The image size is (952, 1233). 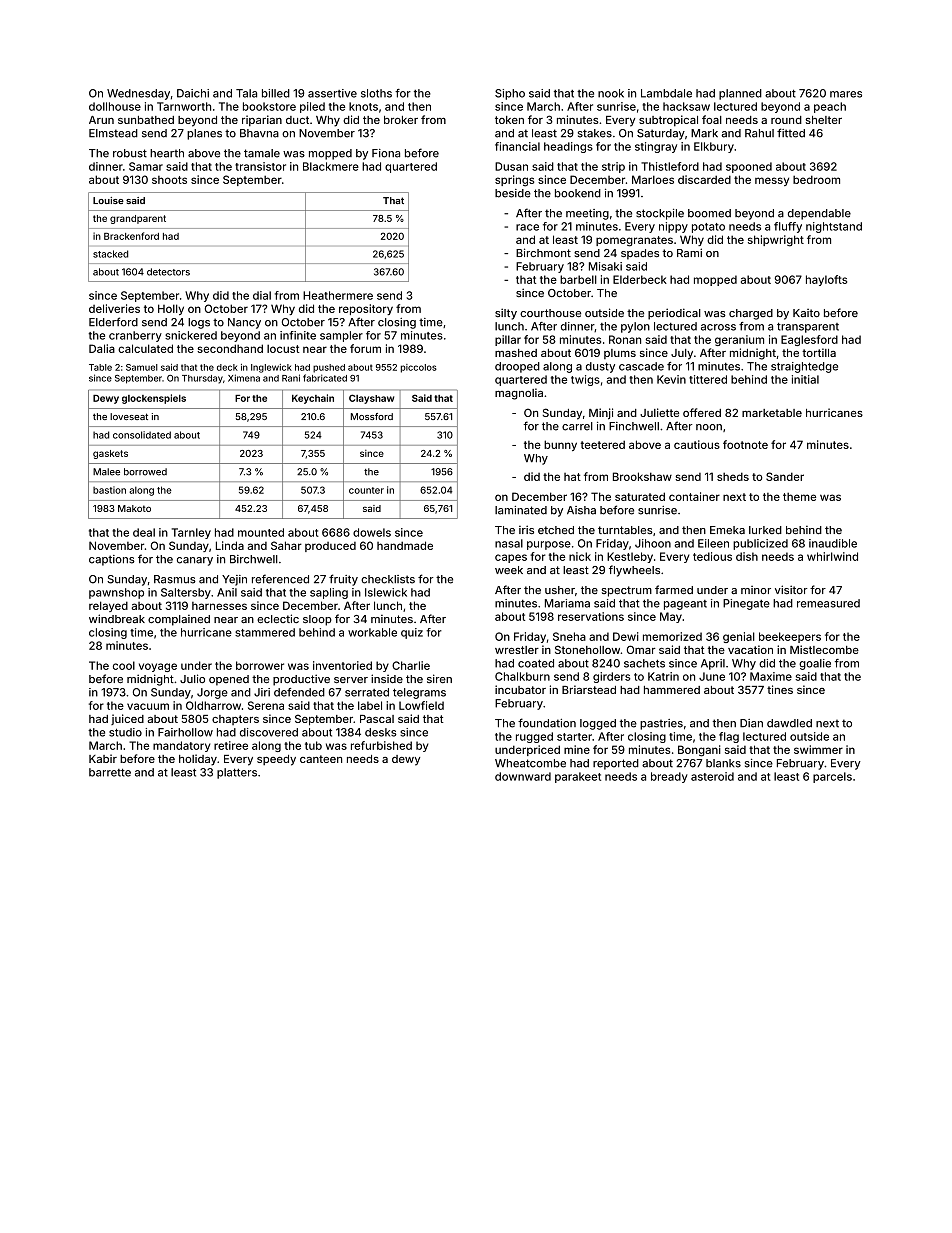 What do you see at coordinates (109, 490) in the screenshot?
I see `bastion` at bounding box center [109, 490].
